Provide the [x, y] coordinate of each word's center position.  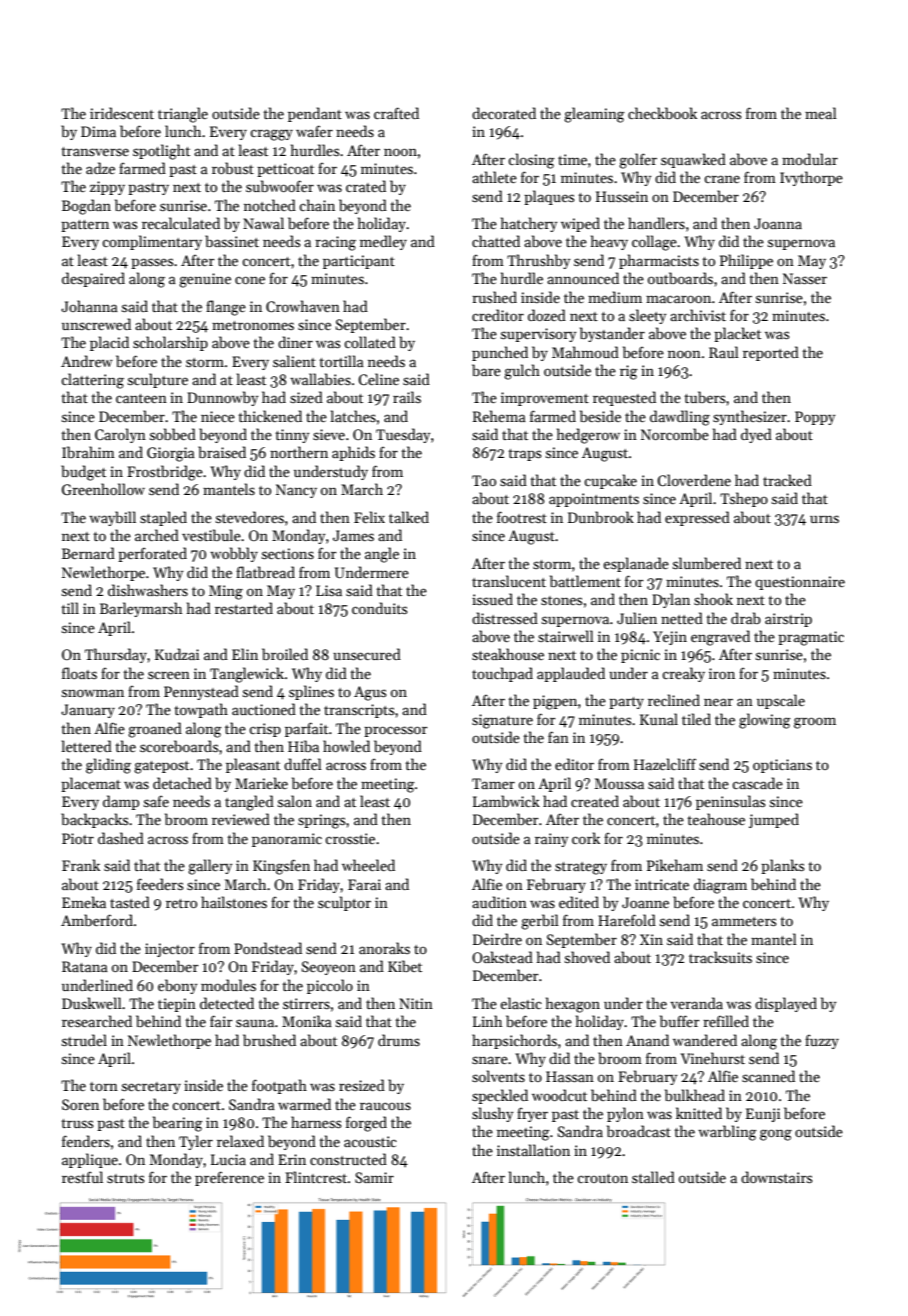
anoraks [384, 948]
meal [821, 113]
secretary [151, 1088]
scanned [768, 1076]
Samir [374, 1177]
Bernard [88, 553]
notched [270, 205]
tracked [787, 480]
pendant [315, 114]
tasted [130, 902]
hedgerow [588, 436]
